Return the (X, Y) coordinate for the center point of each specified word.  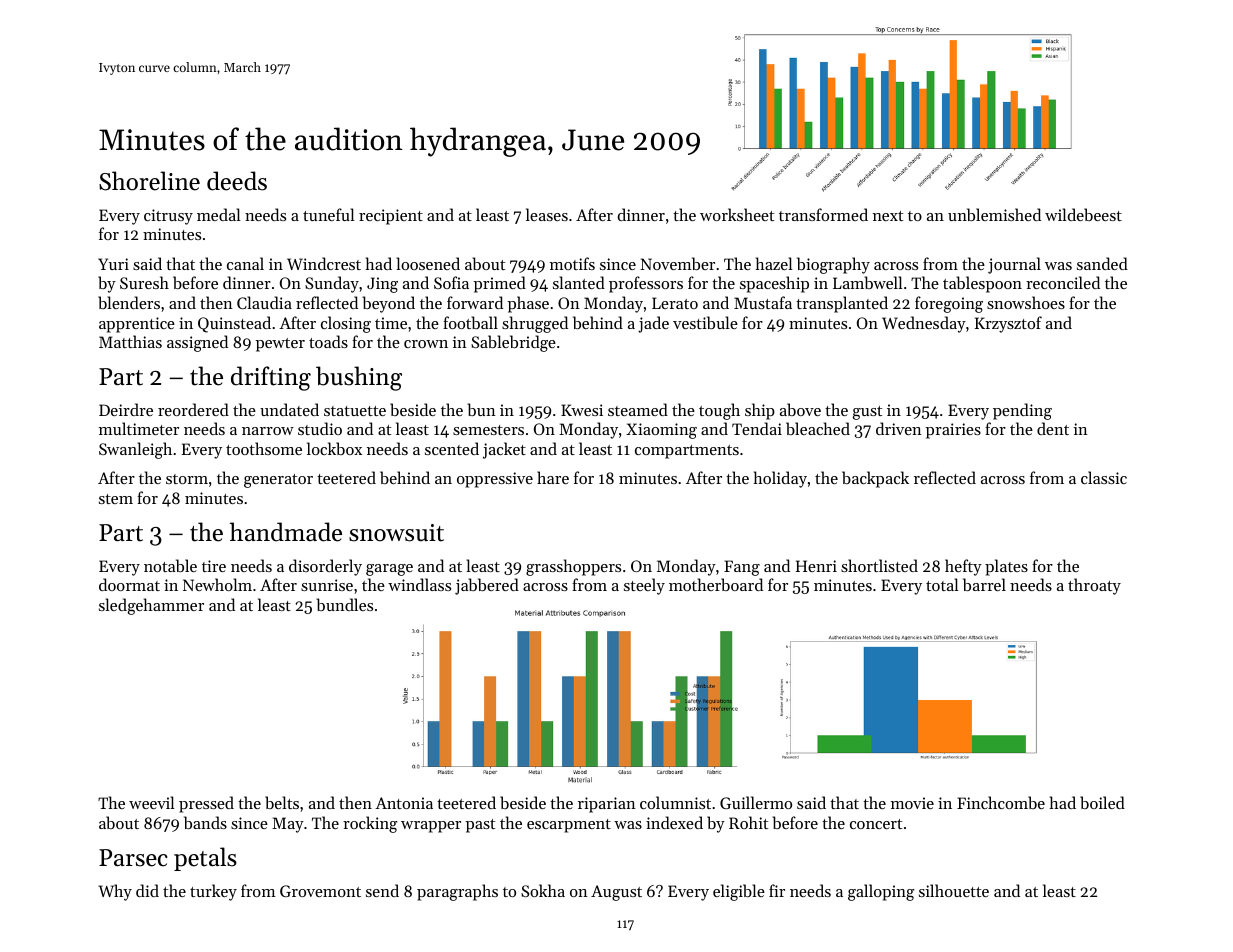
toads (328, 341)
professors (646, 284)
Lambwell (868, 282)
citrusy (168, 217)
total (942, 584)
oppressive (495, 480)
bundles (345, 604)
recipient (391, 217)
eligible (739, 892)
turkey (213, 892)
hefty (963, 567)
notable (170, 565)
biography (833, 265)
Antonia (404, 803)
